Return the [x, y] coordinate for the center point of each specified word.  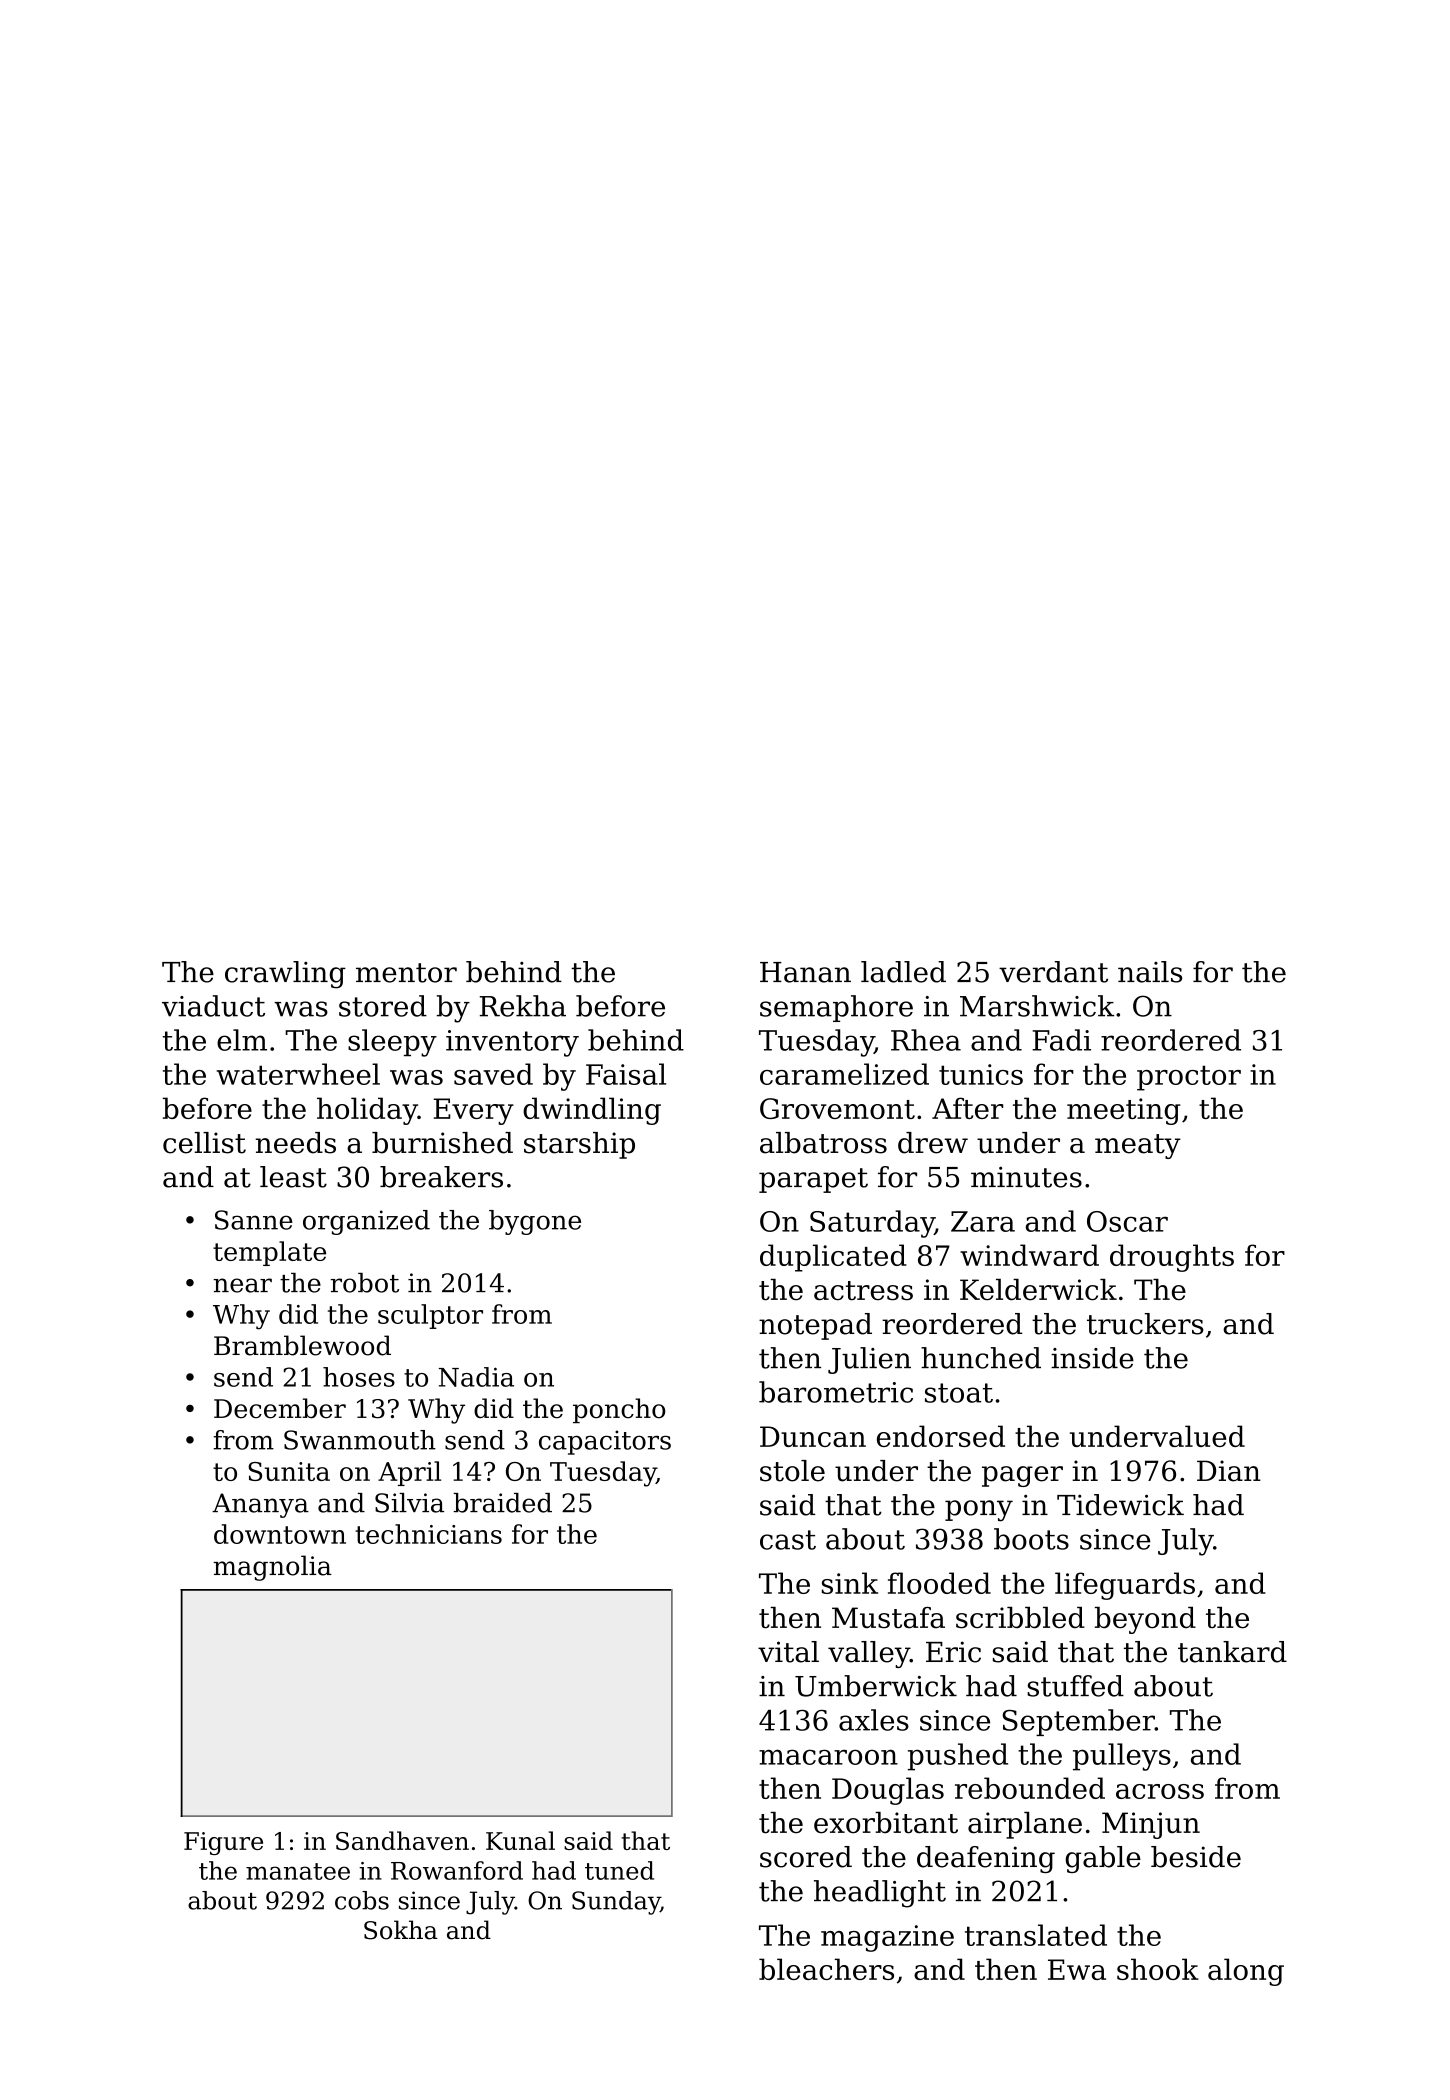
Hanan [805, 972]
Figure [223, 1843]
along [1246, 1972]
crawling [285, 975]
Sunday [616, 1903]
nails [1150, 972]
